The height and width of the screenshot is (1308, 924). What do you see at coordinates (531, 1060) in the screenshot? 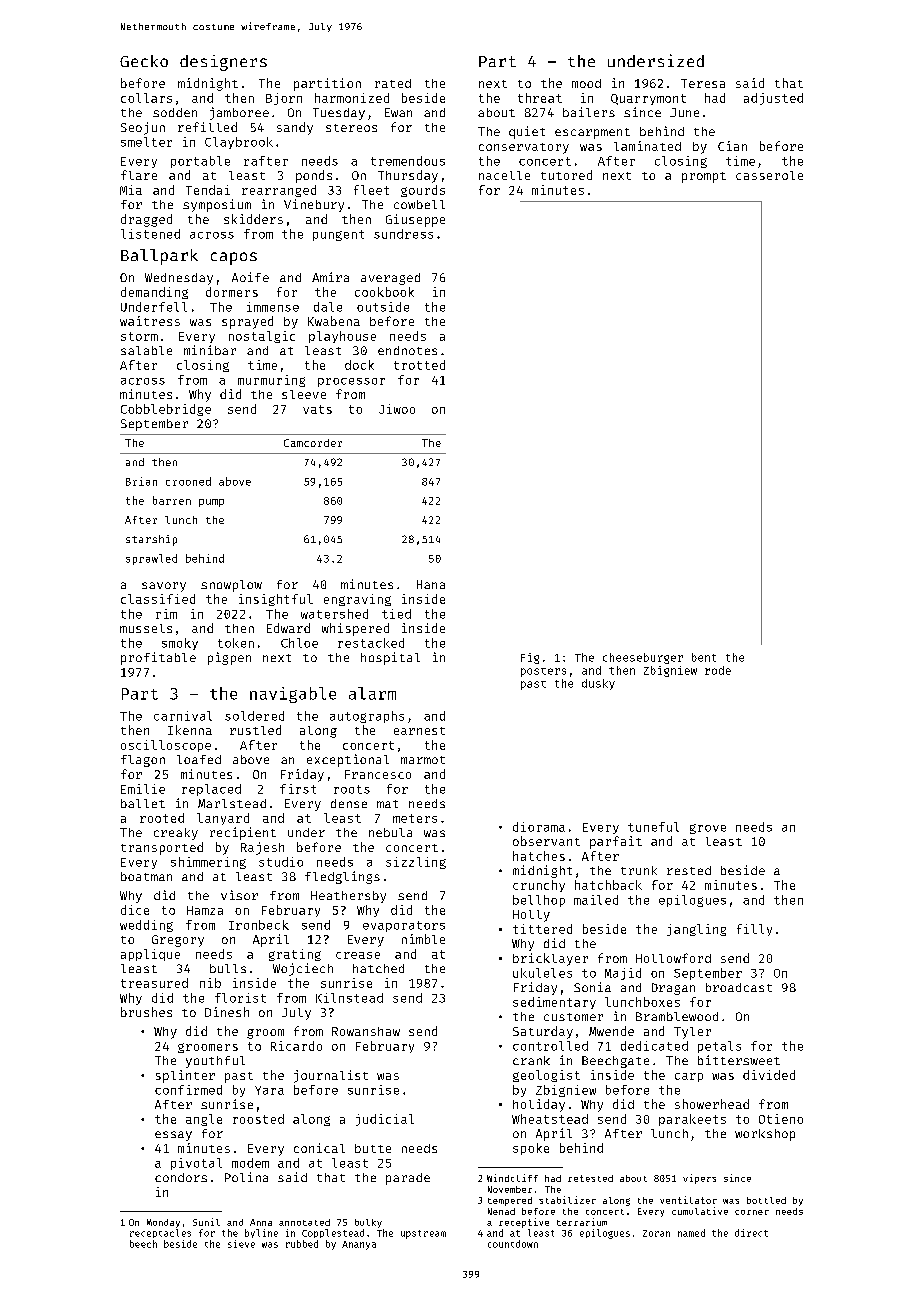
I see `crank` at bounding box center [531, 1060].
